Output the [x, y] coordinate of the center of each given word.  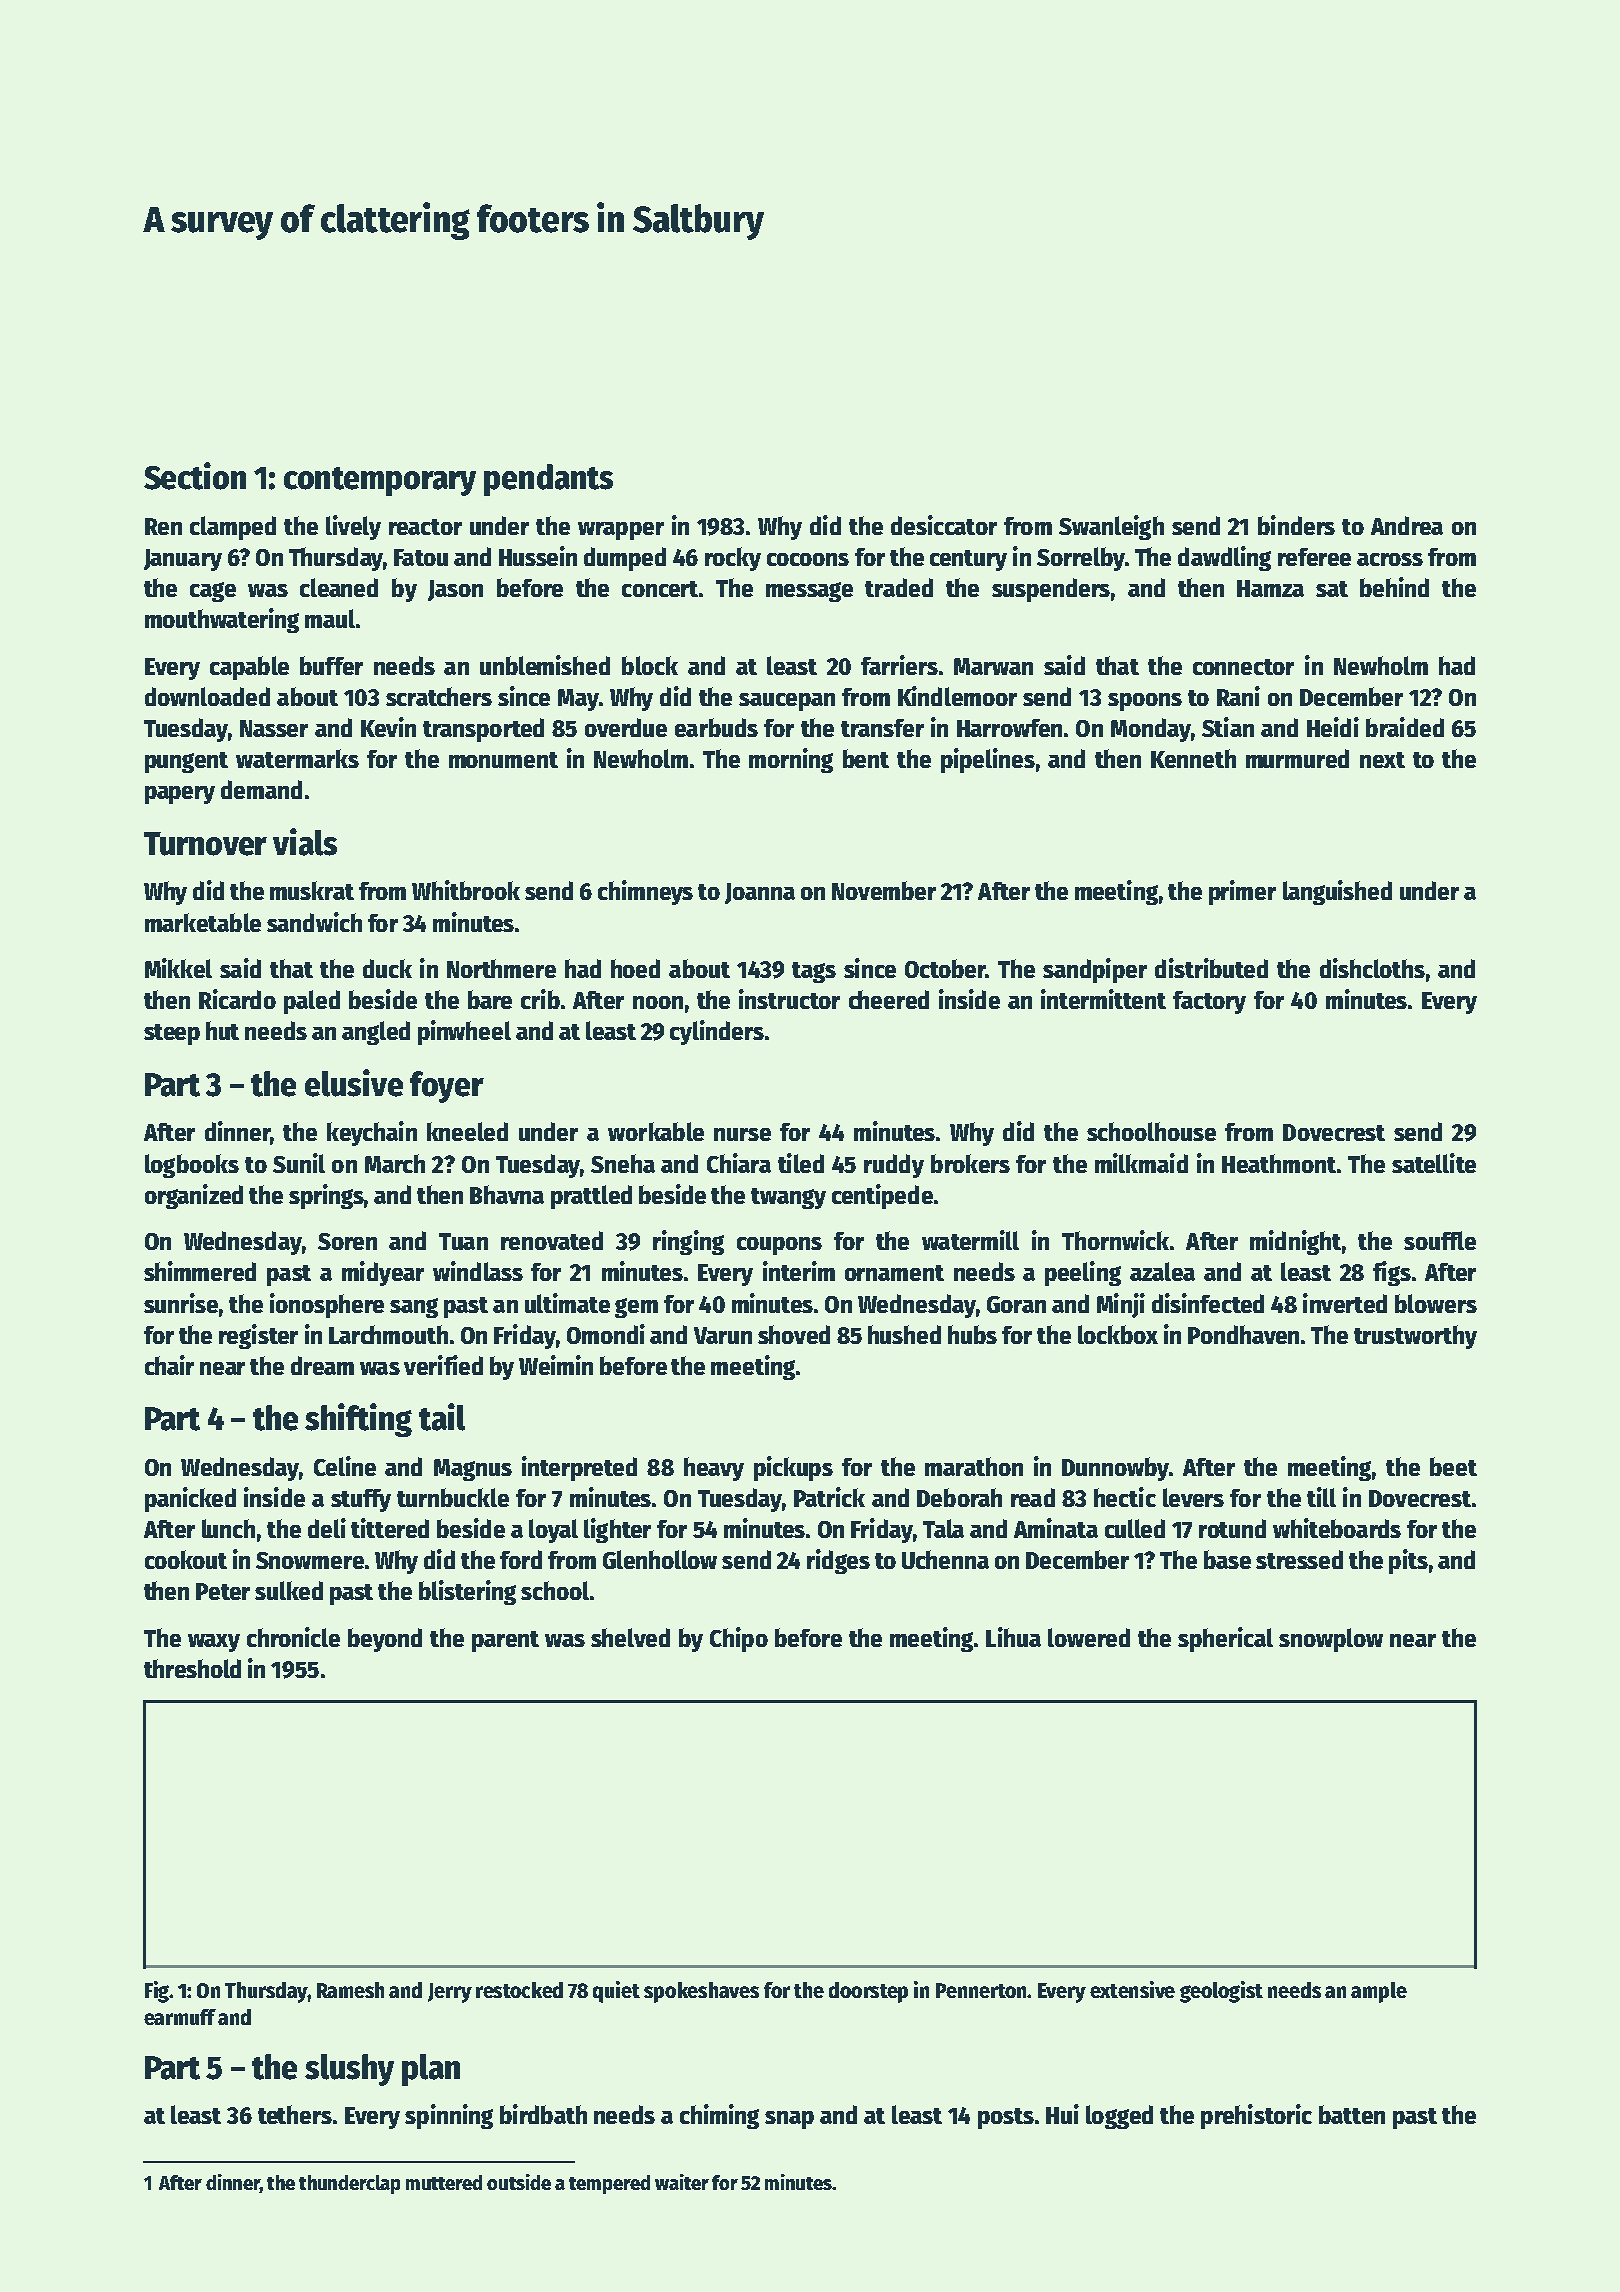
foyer [447, 1087]
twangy [788, 1198]
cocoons [808, 559]
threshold [192, 1668]
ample [1379, 1992]
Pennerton [981, 1990]
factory [1209, 1002]
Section [195, 476]
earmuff [180, 2017]
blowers [1436, 1303]
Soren [347, 1241]
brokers [970, 1163]
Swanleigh [1111, 527]
